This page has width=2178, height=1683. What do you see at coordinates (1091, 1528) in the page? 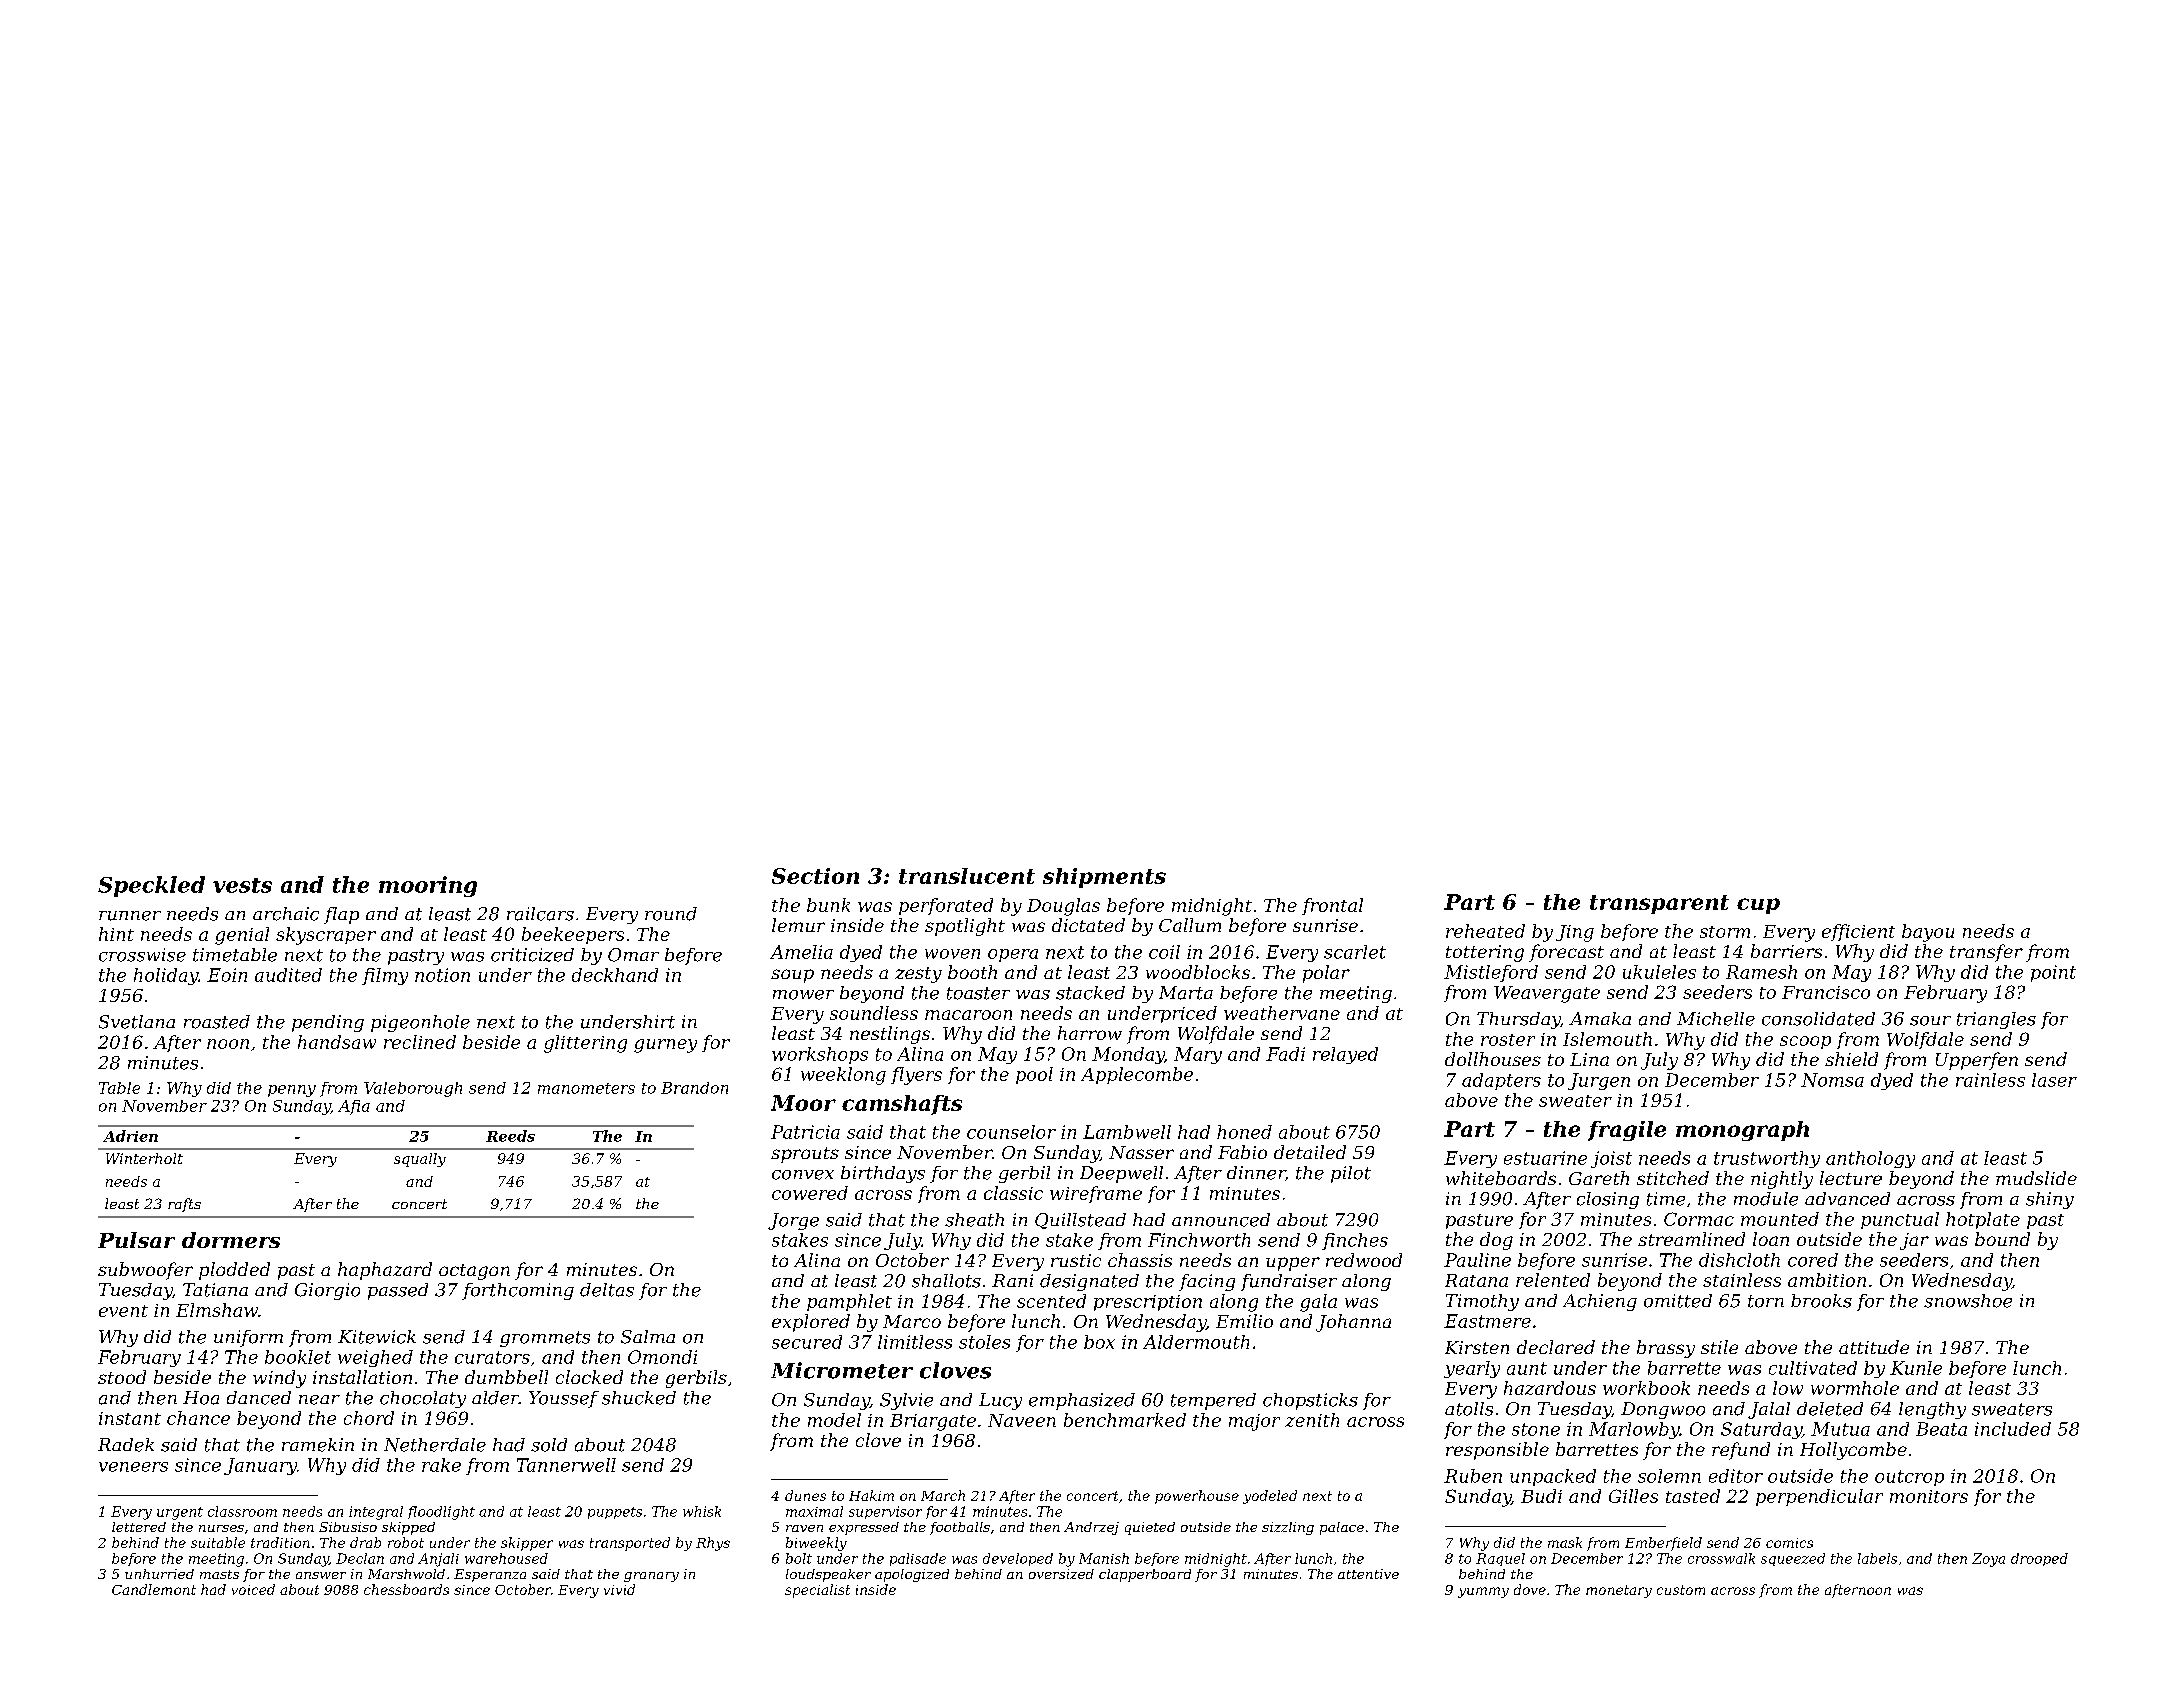
I see `Andrzej` at bounding box center [1091, 1528].
